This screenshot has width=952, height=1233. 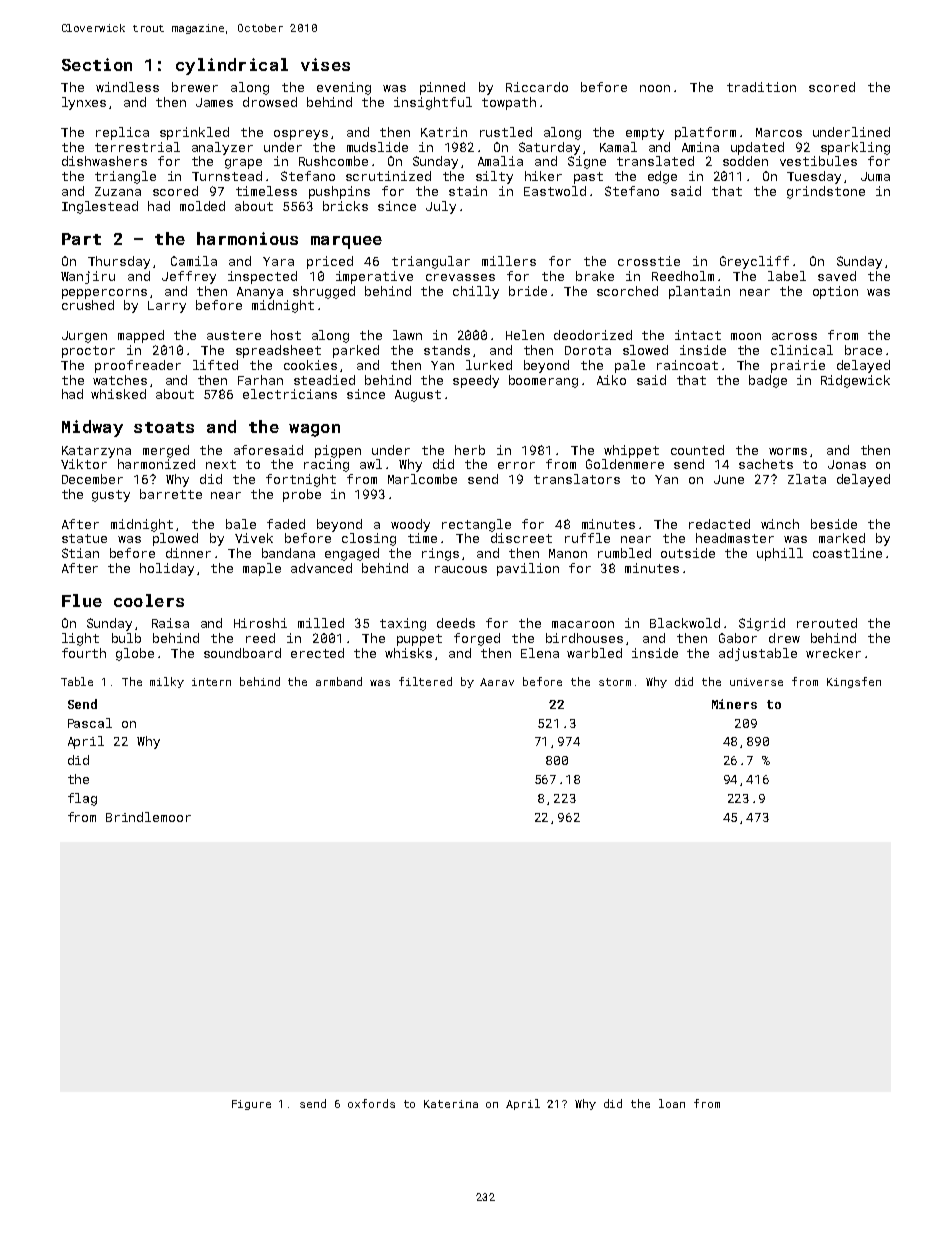 I want to click on option, so click(x=835, y=292).
